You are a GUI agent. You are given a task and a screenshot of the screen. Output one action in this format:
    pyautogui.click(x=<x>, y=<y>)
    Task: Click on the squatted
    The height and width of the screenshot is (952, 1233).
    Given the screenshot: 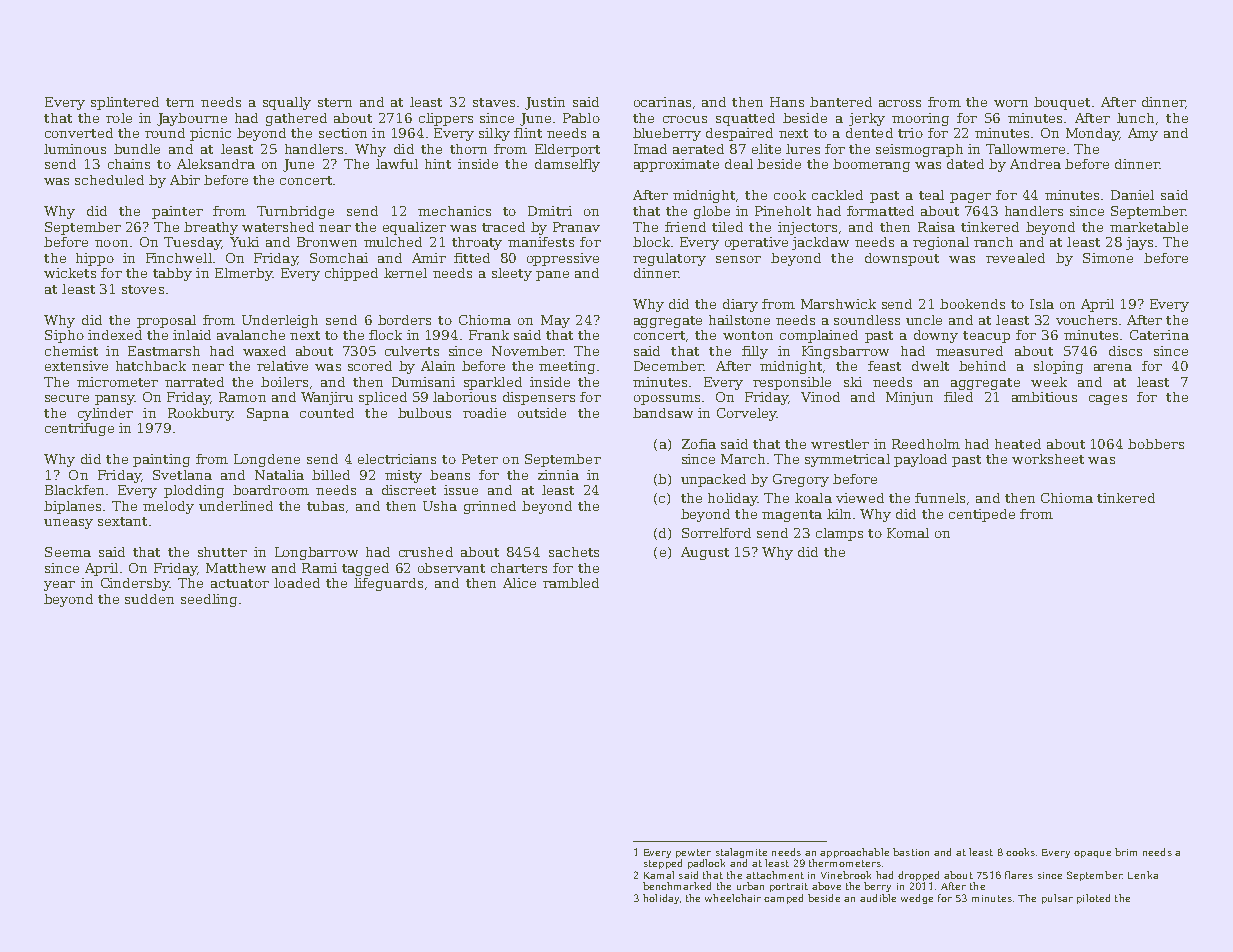 What is the action you would take?
    pyautogui.click(x=745, y=119)
